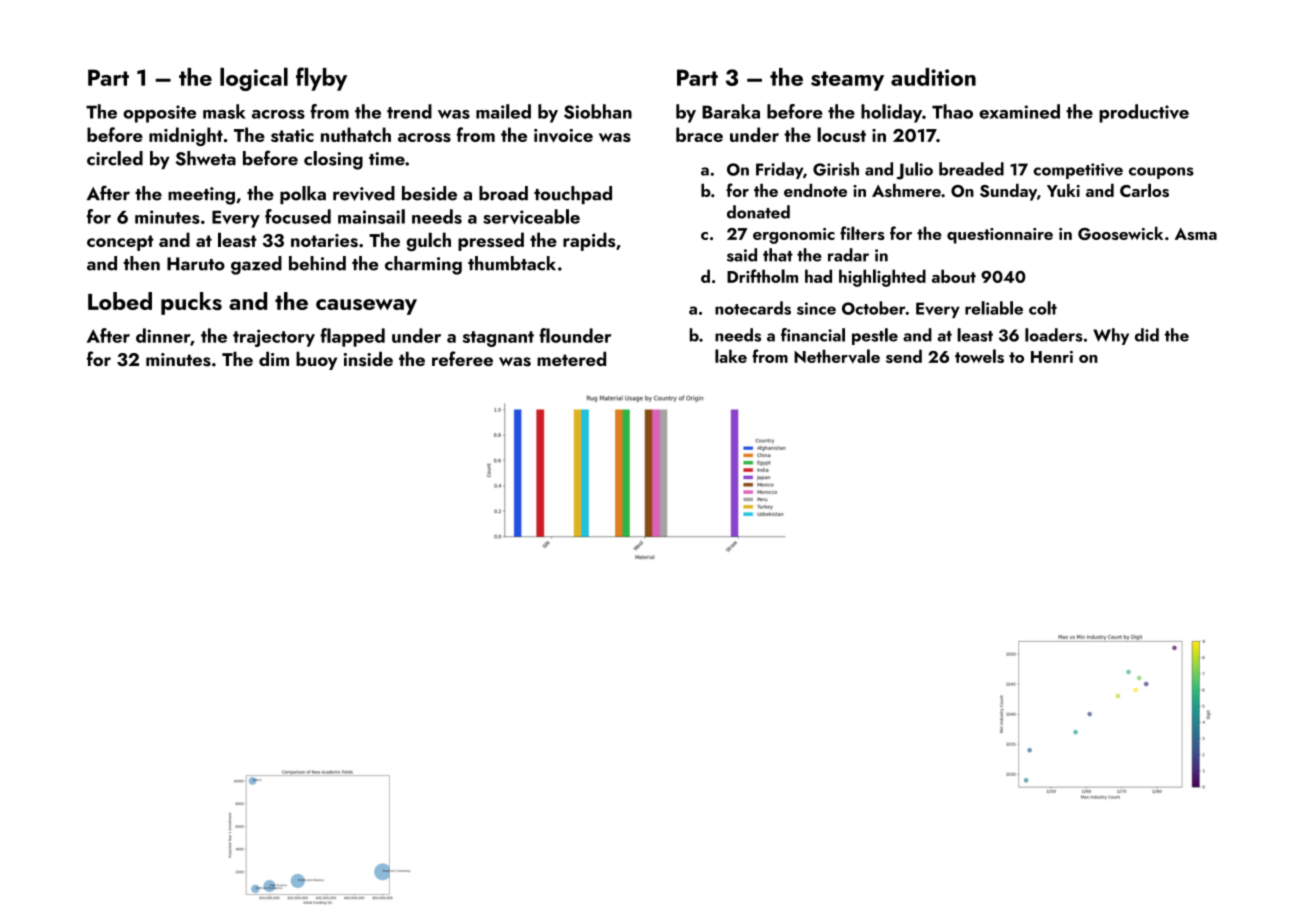 Image resolution: width=1308 pixels, height=924 pixels. I want to click on Girish, so click(836, 169).
